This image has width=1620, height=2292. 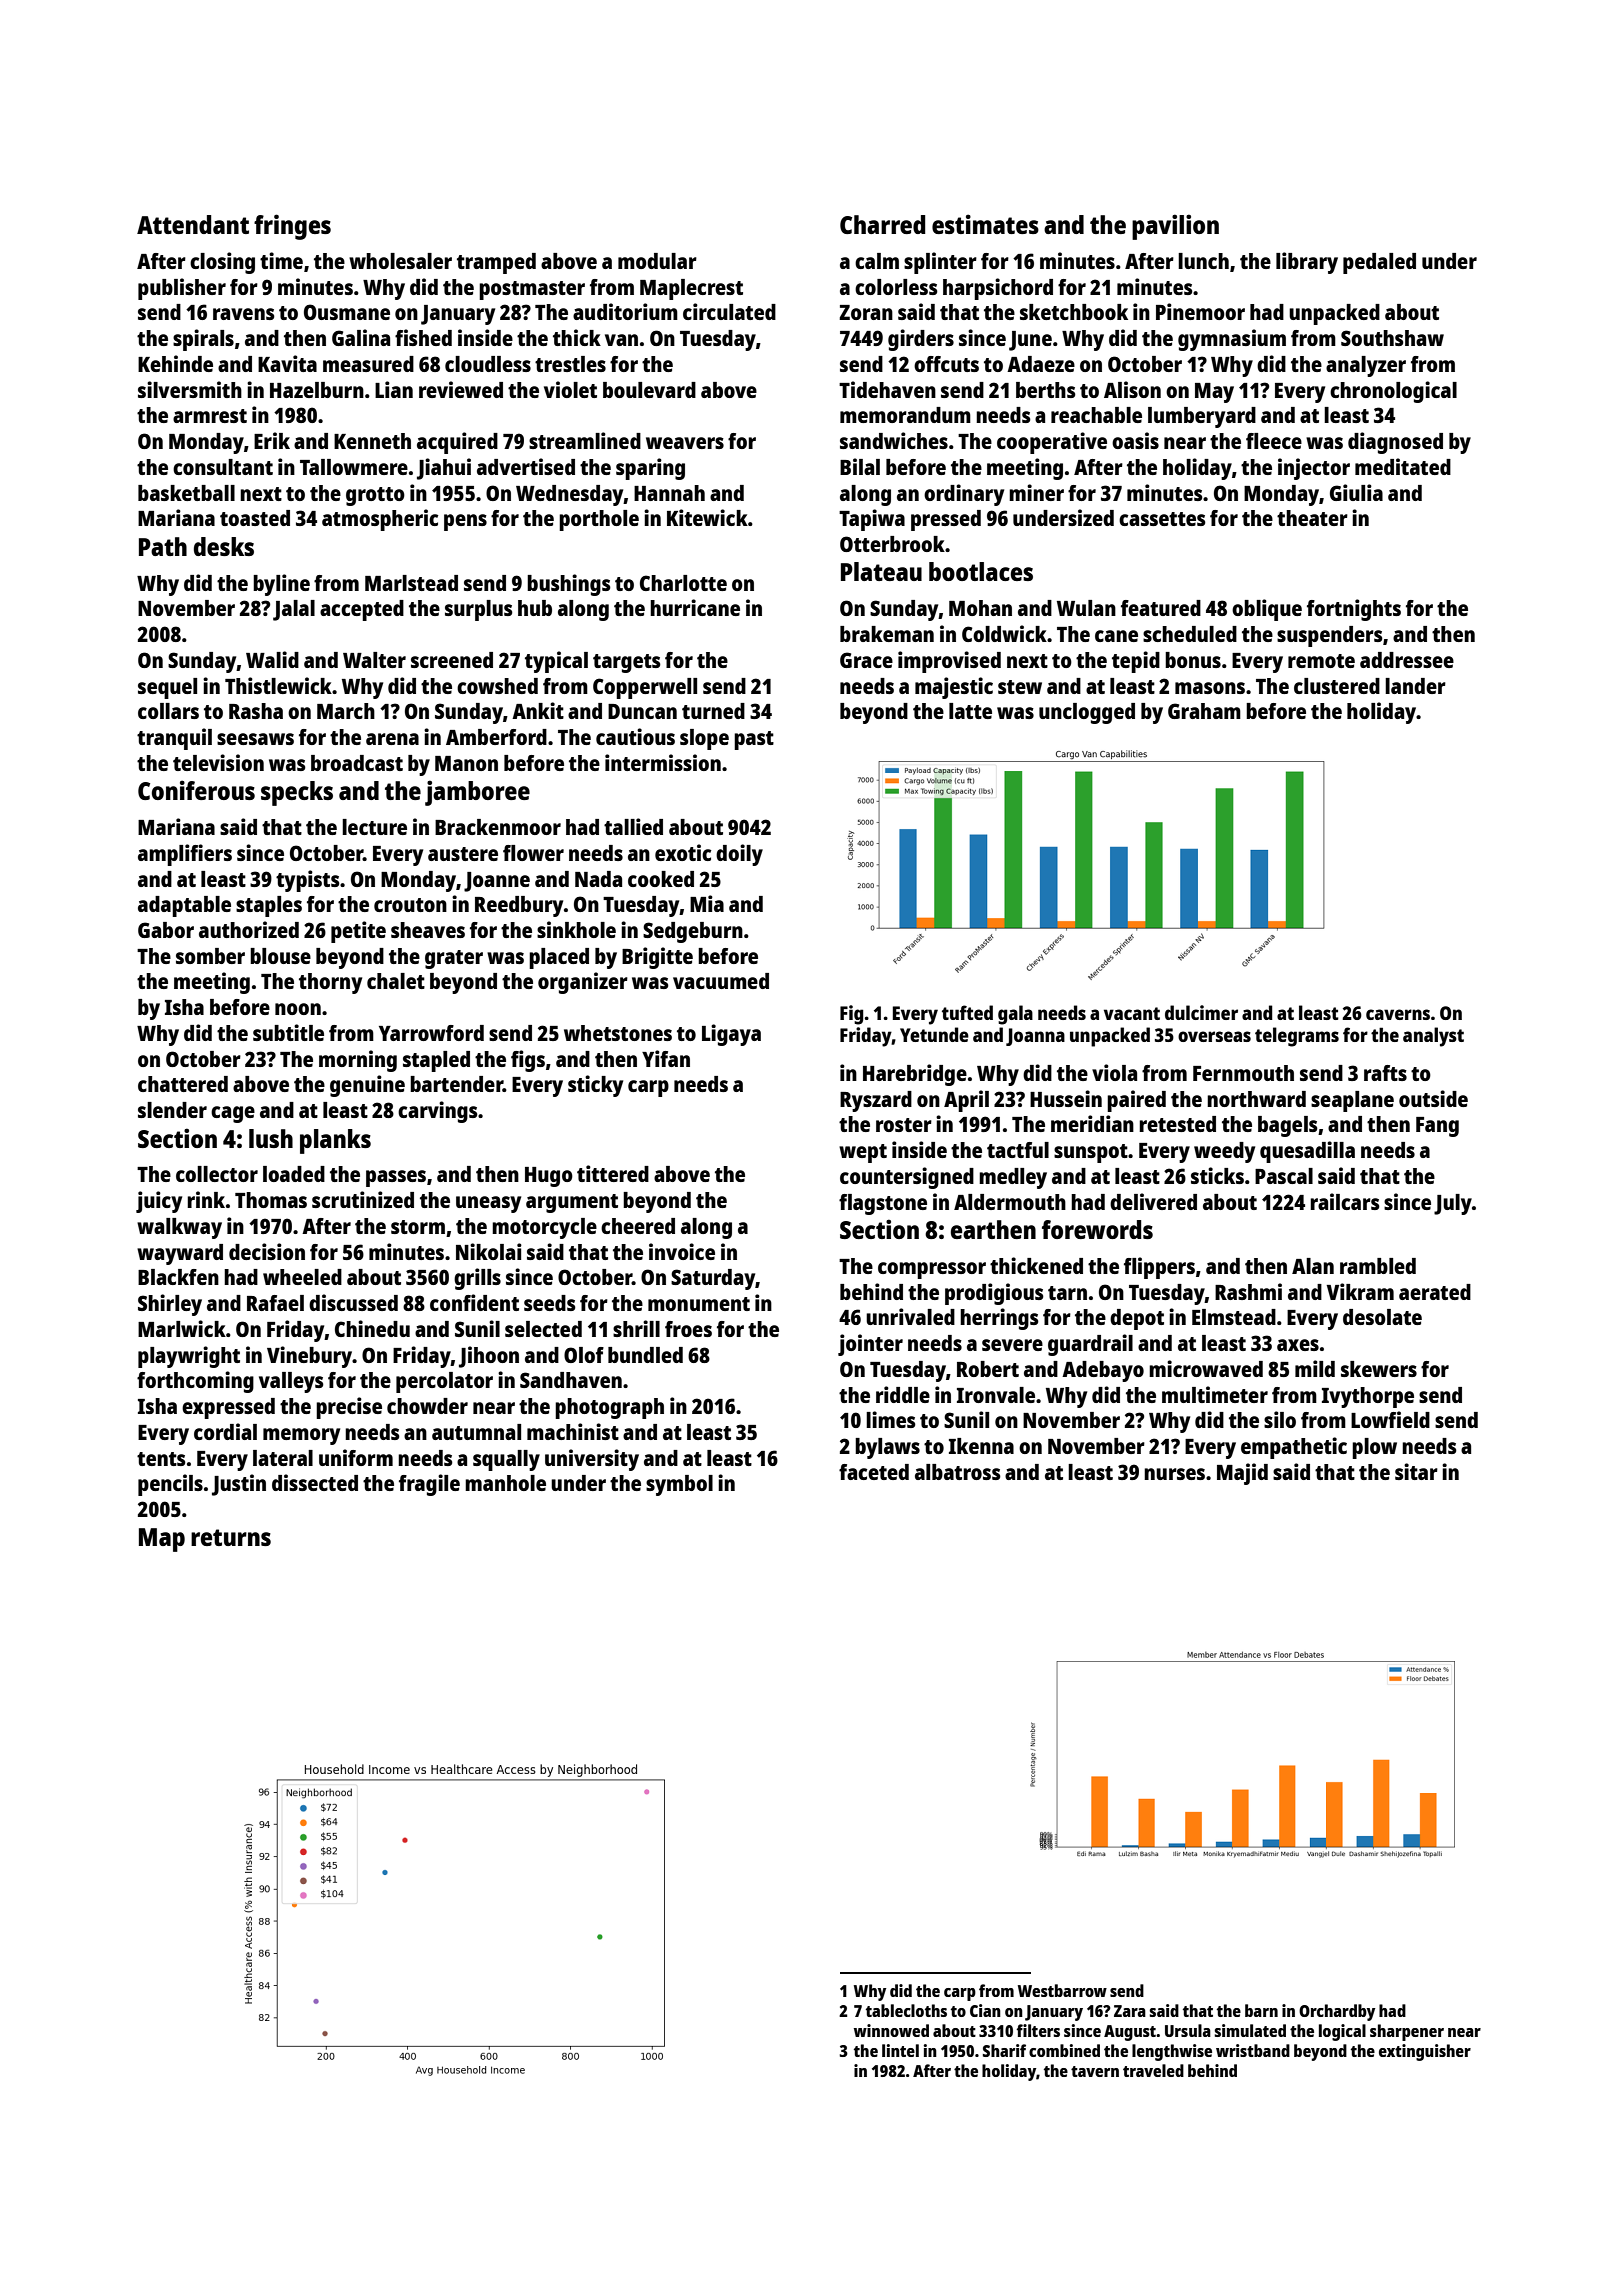 What do you see at coordinates (874, 1472) in the image?
I see `faceted` at bounding box center [874, 1472].
